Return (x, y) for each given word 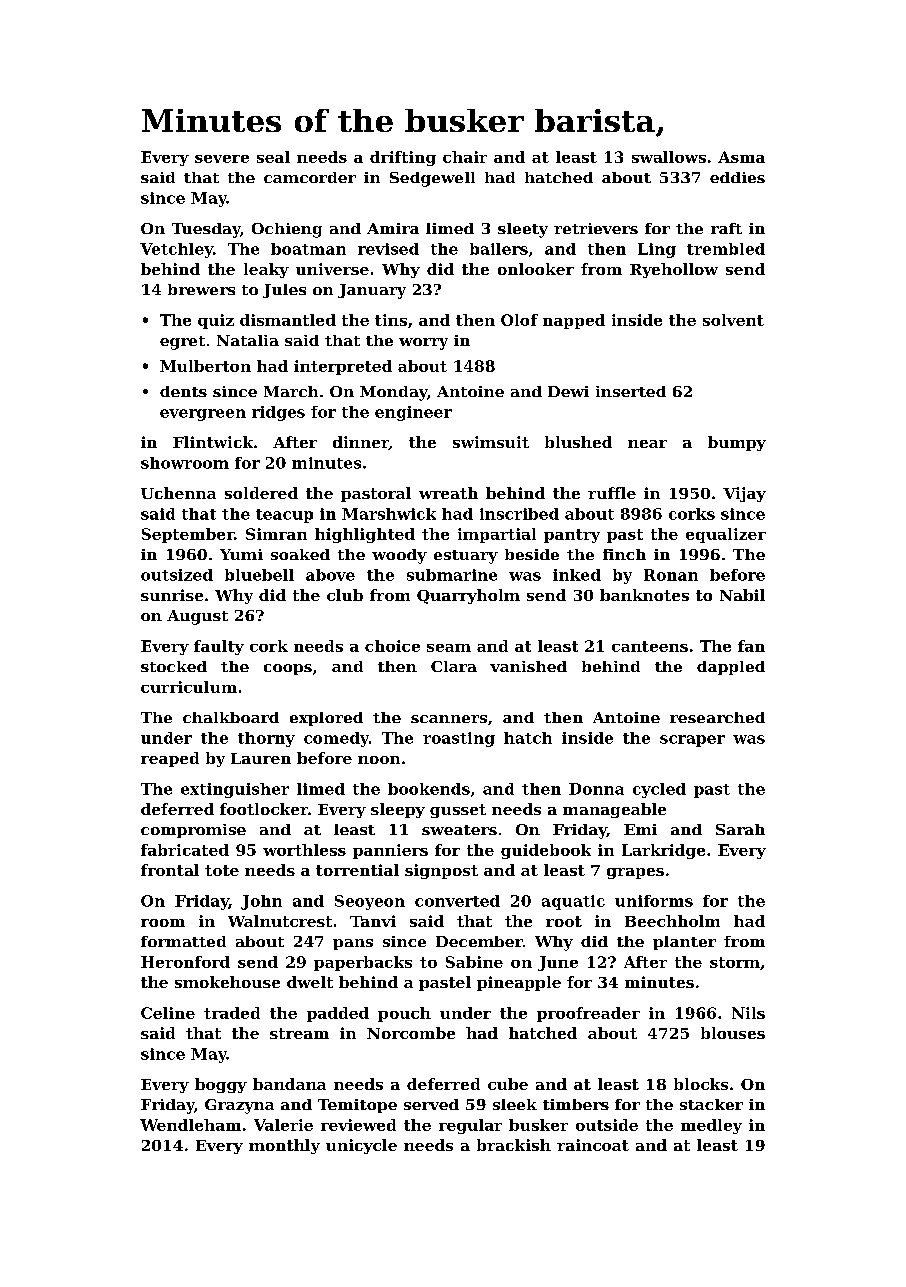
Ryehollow (674, 270)
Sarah (740, 829)
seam (449, 648)
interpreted (343, 367)
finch (624, 554)
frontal (170, 870)
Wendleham (190, 1125)
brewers (201, 289)
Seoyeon (370, 902)
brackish (514, 1145)
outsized (177, 575)
